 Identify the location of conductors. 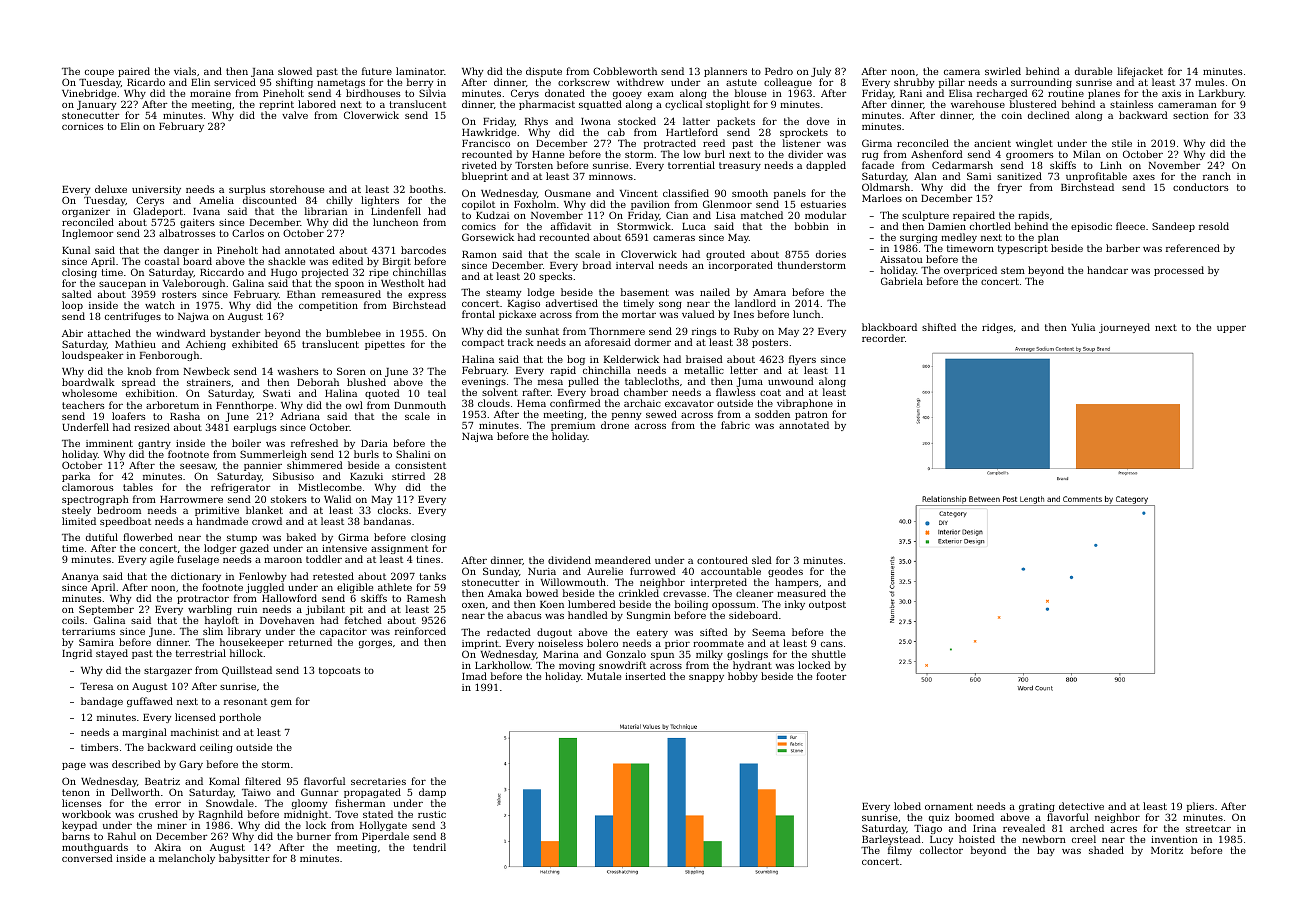
(1201, 187).
